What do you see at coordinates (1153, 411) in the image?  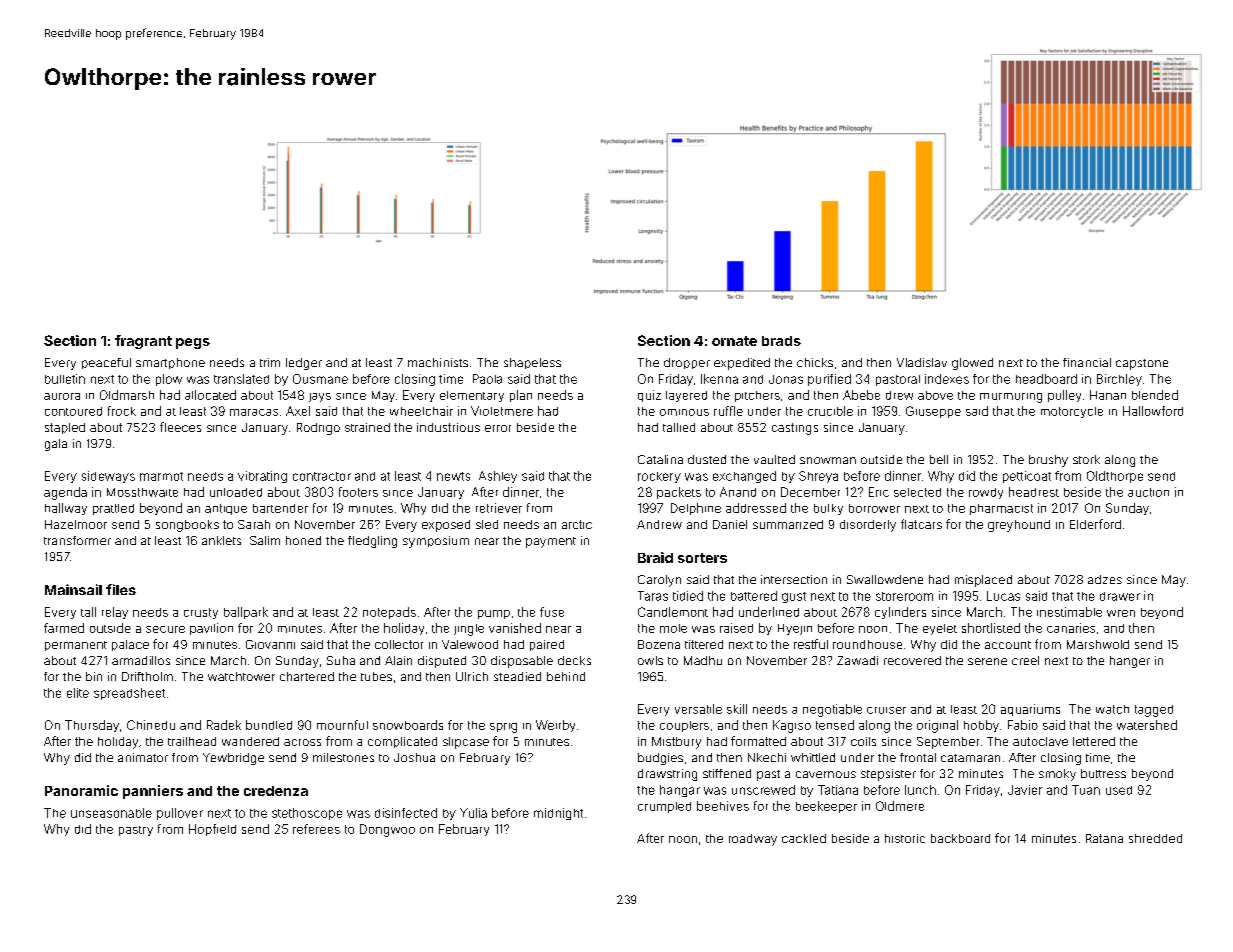 I see `Hallowford` at bounding box center [1153, 411].
